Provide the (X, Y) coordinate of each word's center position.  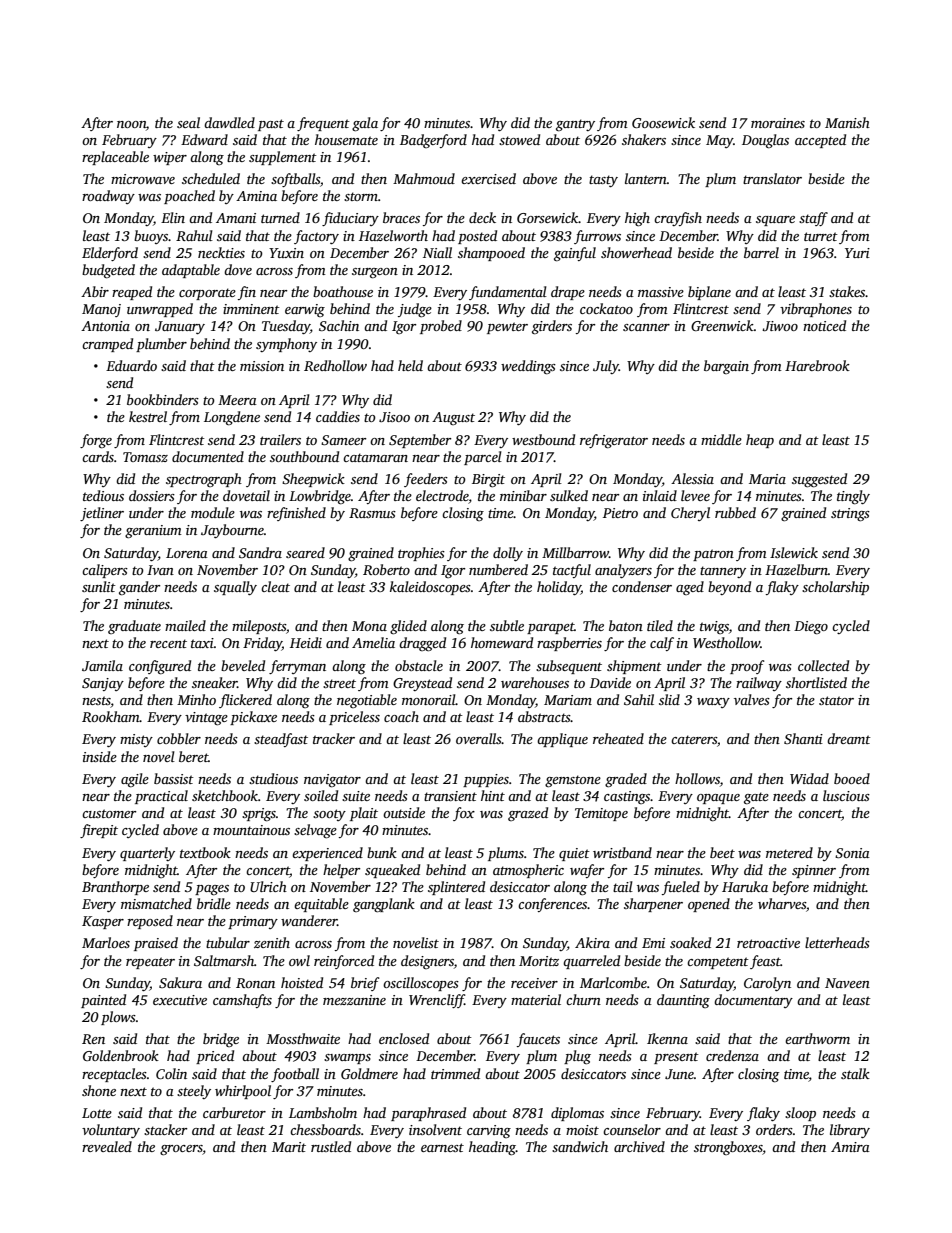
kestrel (148, 416)
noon (131, 124)
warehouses (535, 682)
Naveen (847, 983)
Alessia (692, 478)
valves (752, 699)
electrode (442, 497)
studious (273, 778)
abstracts (544, 716)
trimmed (455, 1073)
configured (160, 667)
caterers (694, 739)
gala (365, 124)
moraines (778, 123)
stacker (165, 1129)
